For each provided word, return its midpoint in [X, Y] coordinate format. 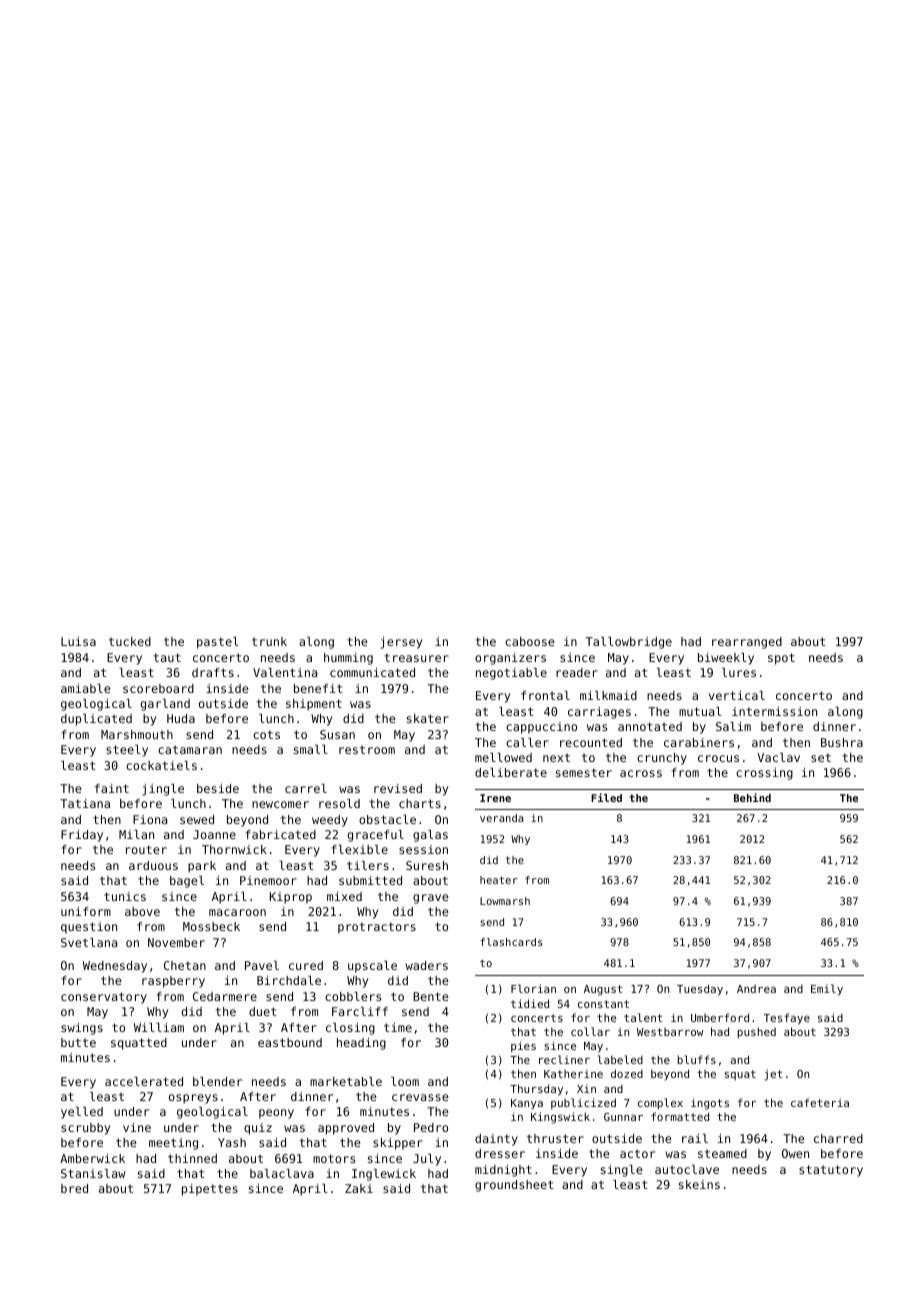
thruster [555, 1138]
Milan [136, 834]
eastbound [290, 1042]
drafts [213, 672]
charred [838, 1138]
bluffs [697, 1059]
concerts [537, 1018]
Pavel [262, 965]
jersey [401, 643]
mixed [344, 896]
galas [430, 836]
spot [781, 659]
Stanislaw [93, 1173]
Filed [606, 797]
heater [499, 880]
